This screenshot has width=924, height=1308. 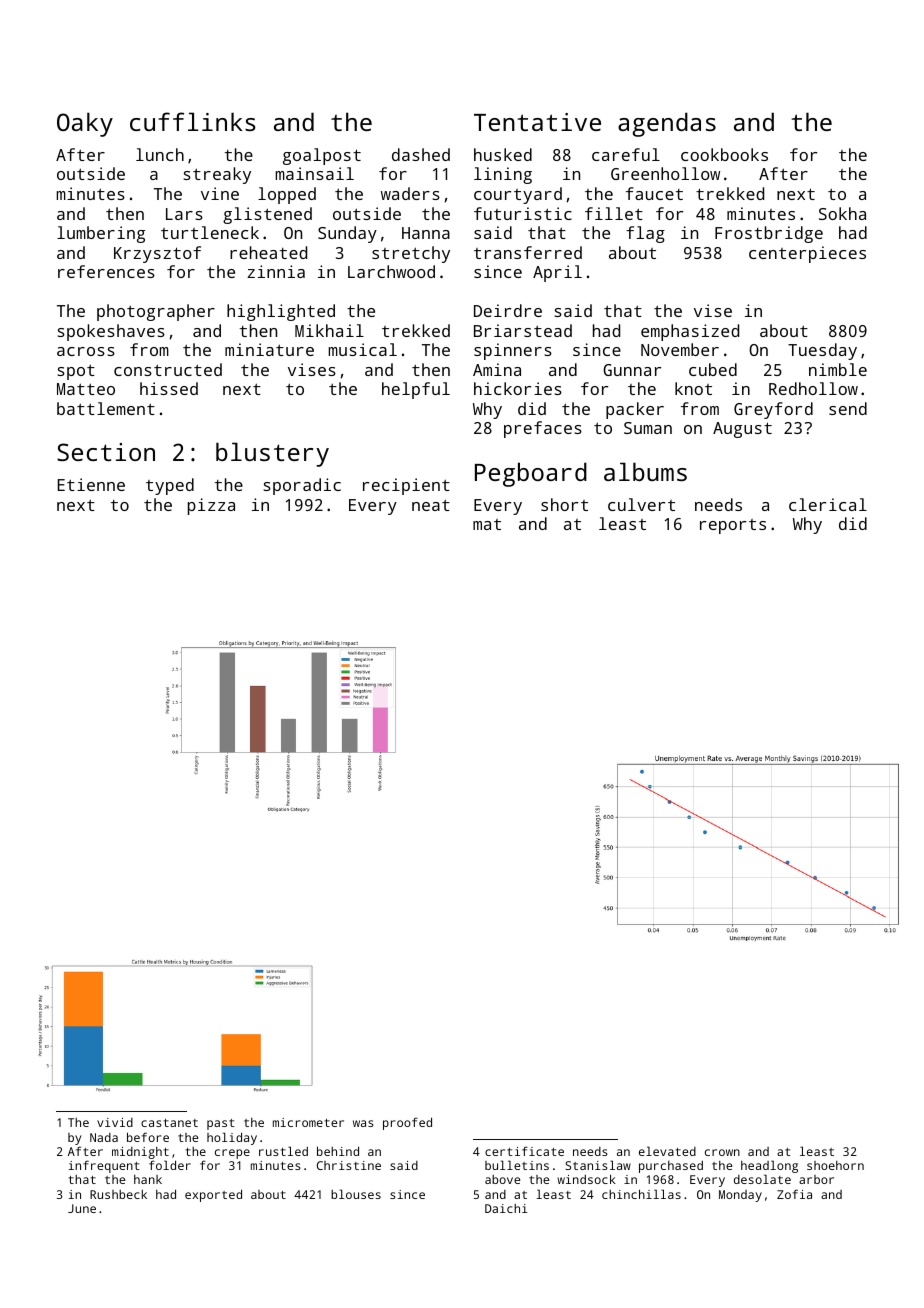 I want to click on proofed, so click(x=407, y=1123).
